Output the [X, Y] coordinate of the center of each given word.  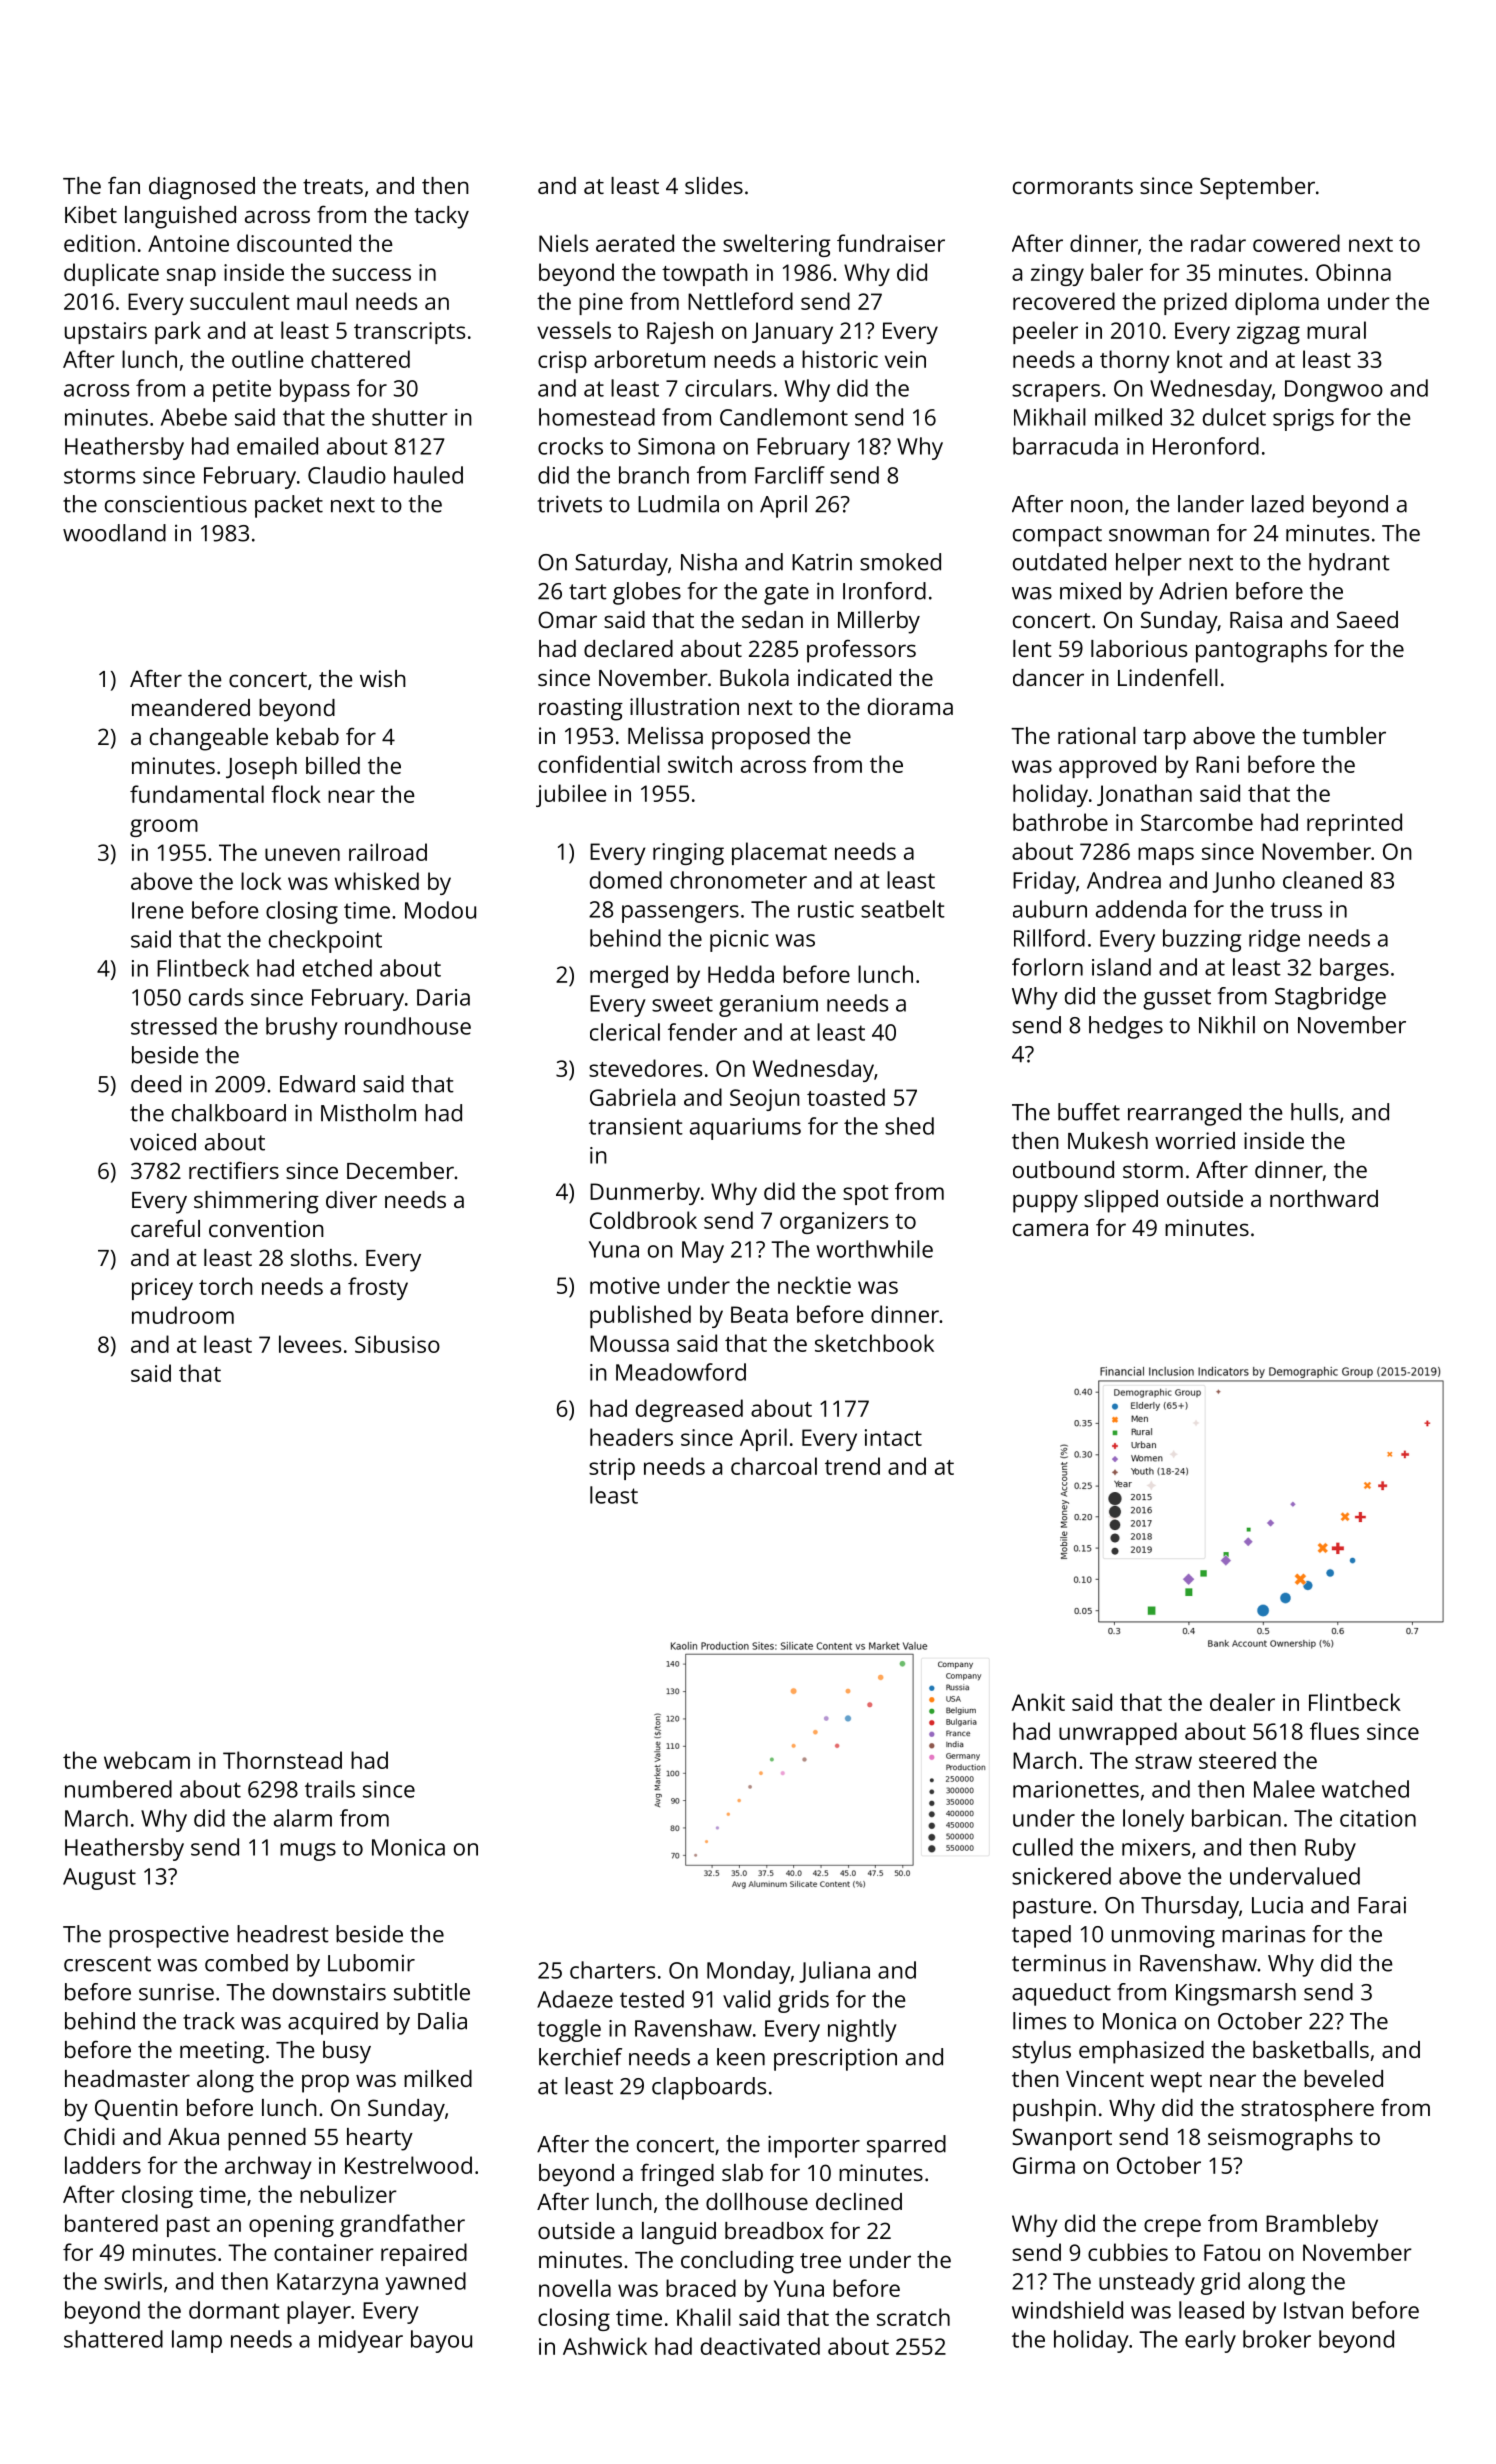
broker [1277, 2339]
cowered [1296, 243]
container [324, 2252]
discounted [294, 243]
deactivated [760, 2346]
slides [714, 185]
